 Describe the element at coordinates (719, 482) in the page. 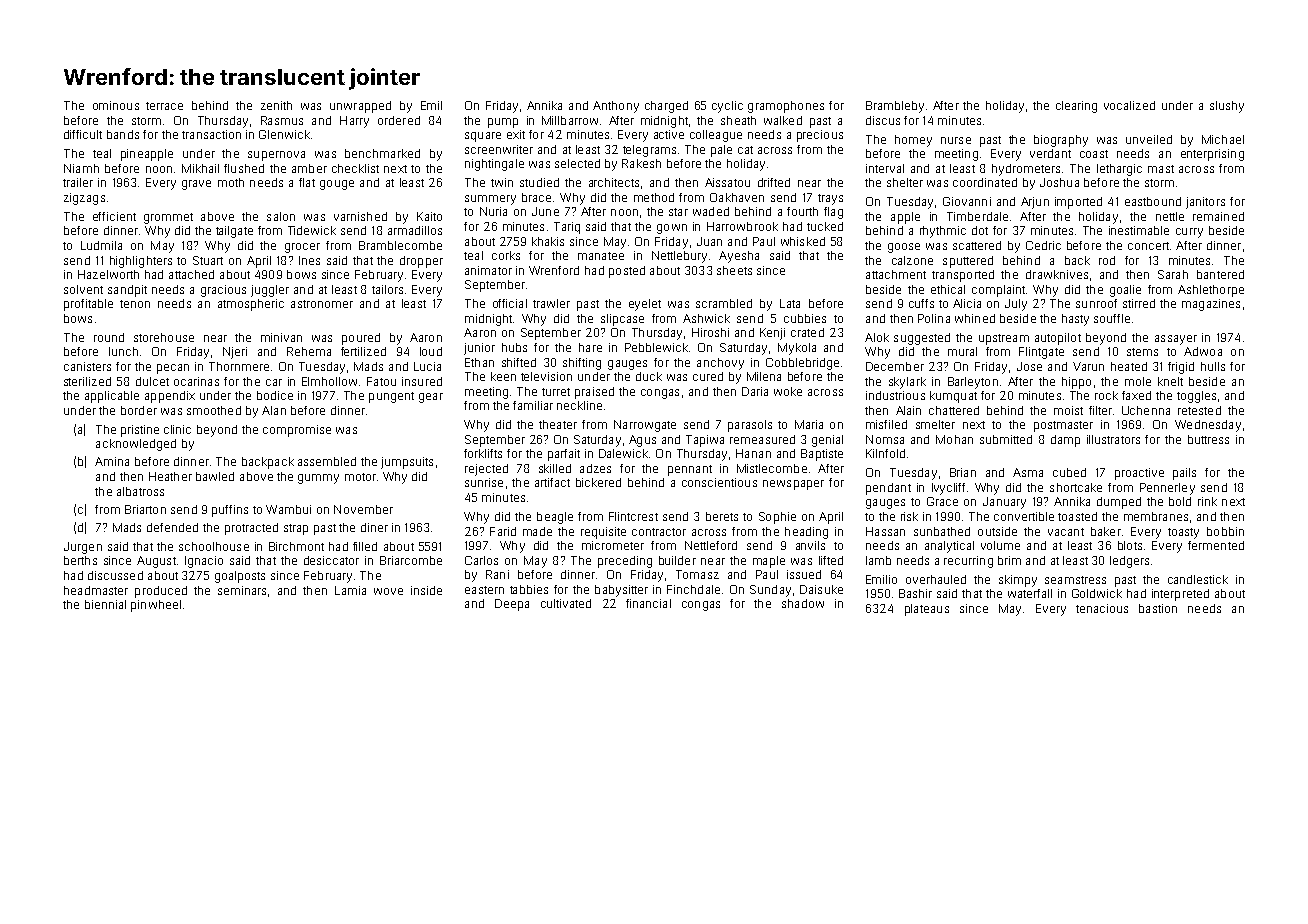

I see `conscientious` at that location.
